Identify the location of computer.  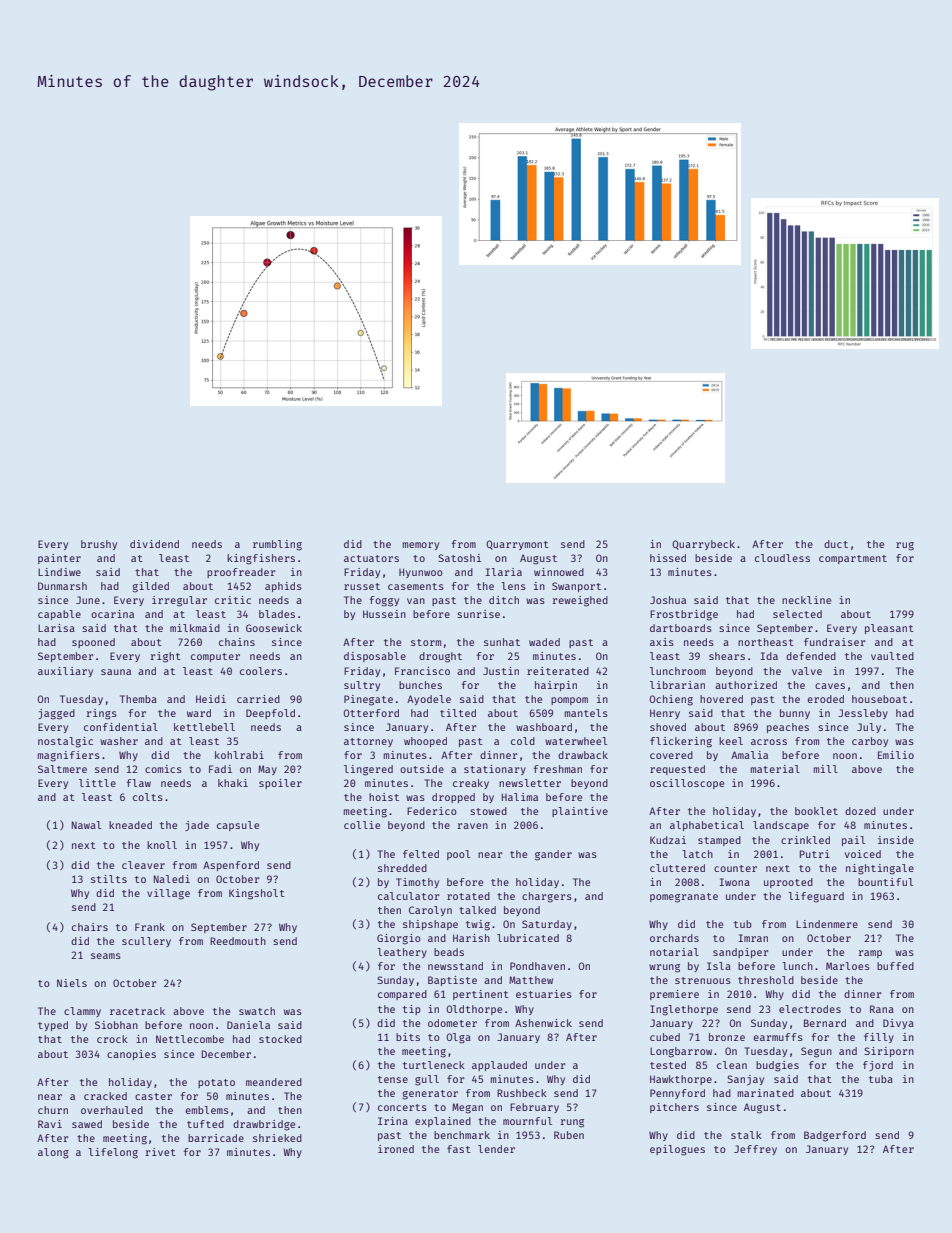
(215, 657).
